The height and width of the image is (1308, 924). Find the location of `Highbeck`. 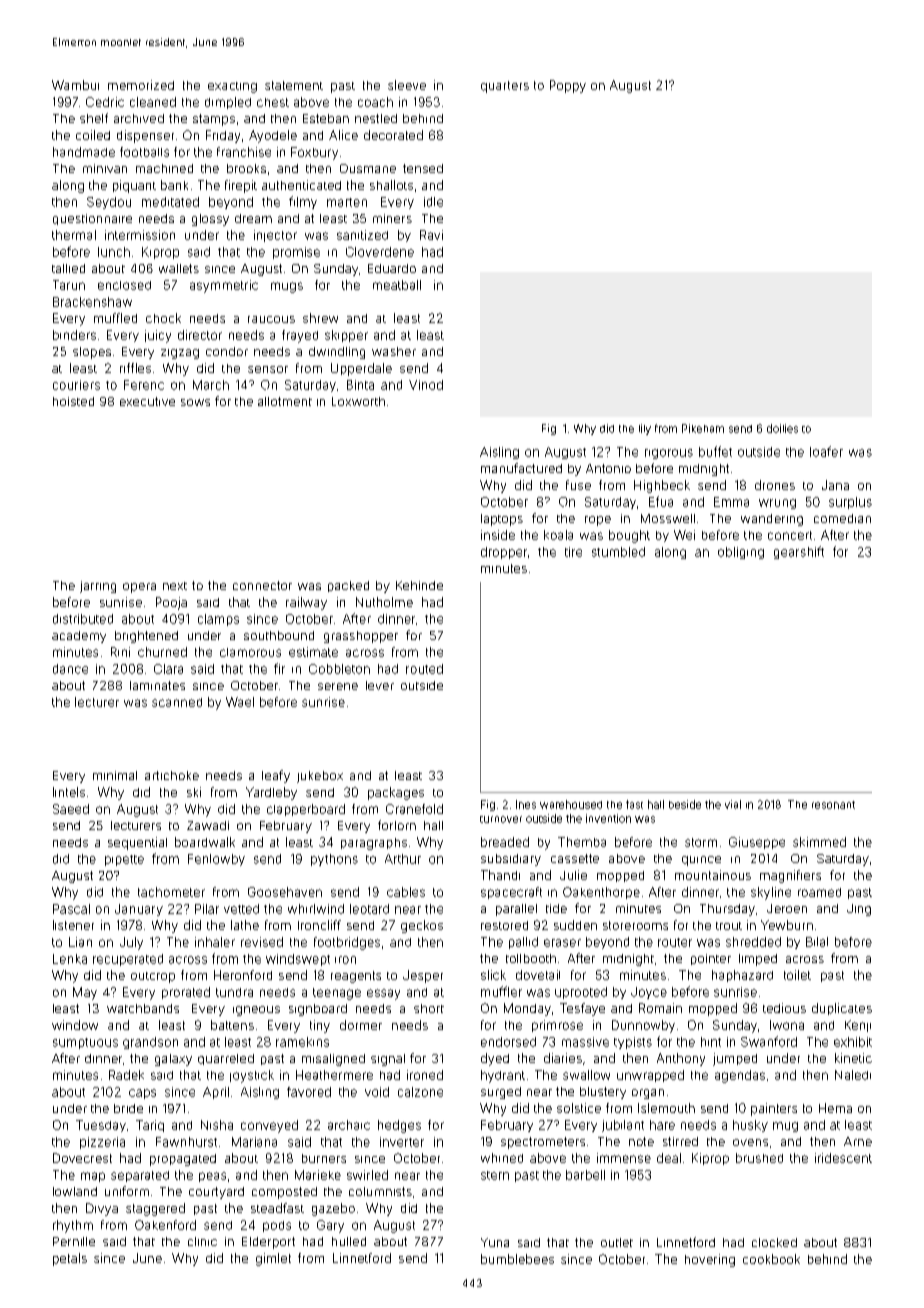

Highbeck is located at coordinates (662, 486).
